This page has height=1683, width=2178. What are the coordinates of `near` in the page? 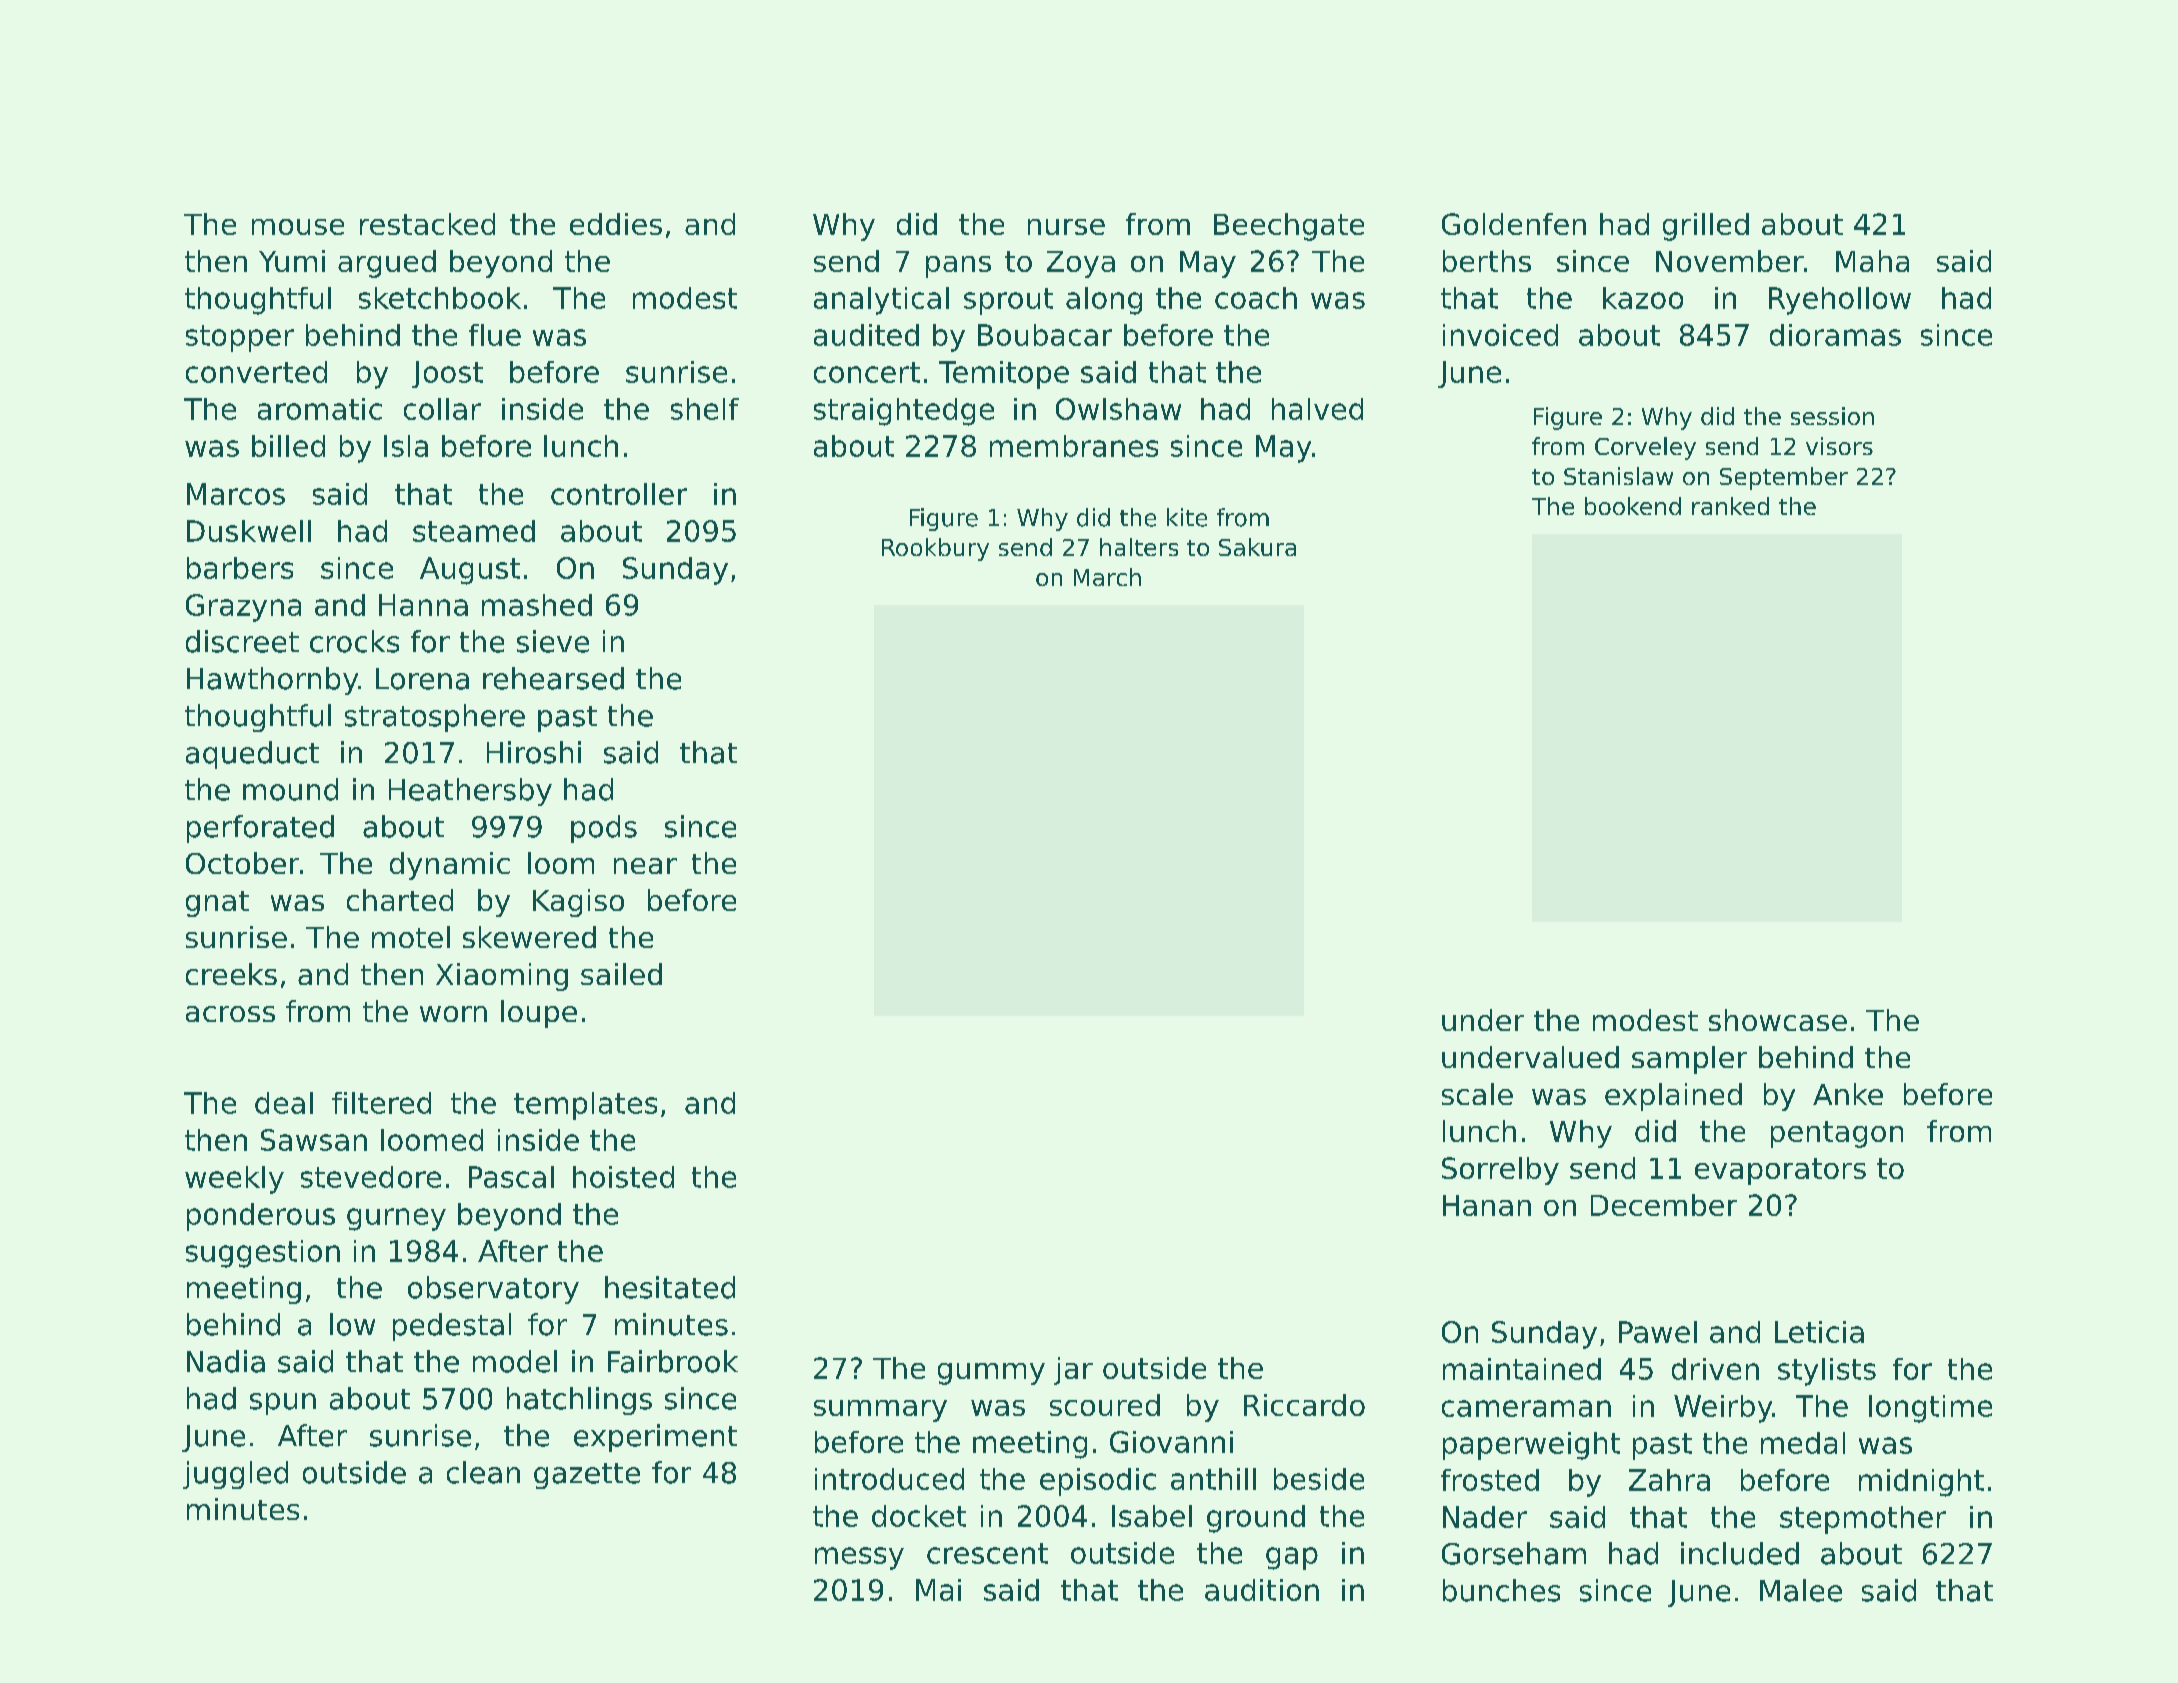 It's located at (645, 866).
